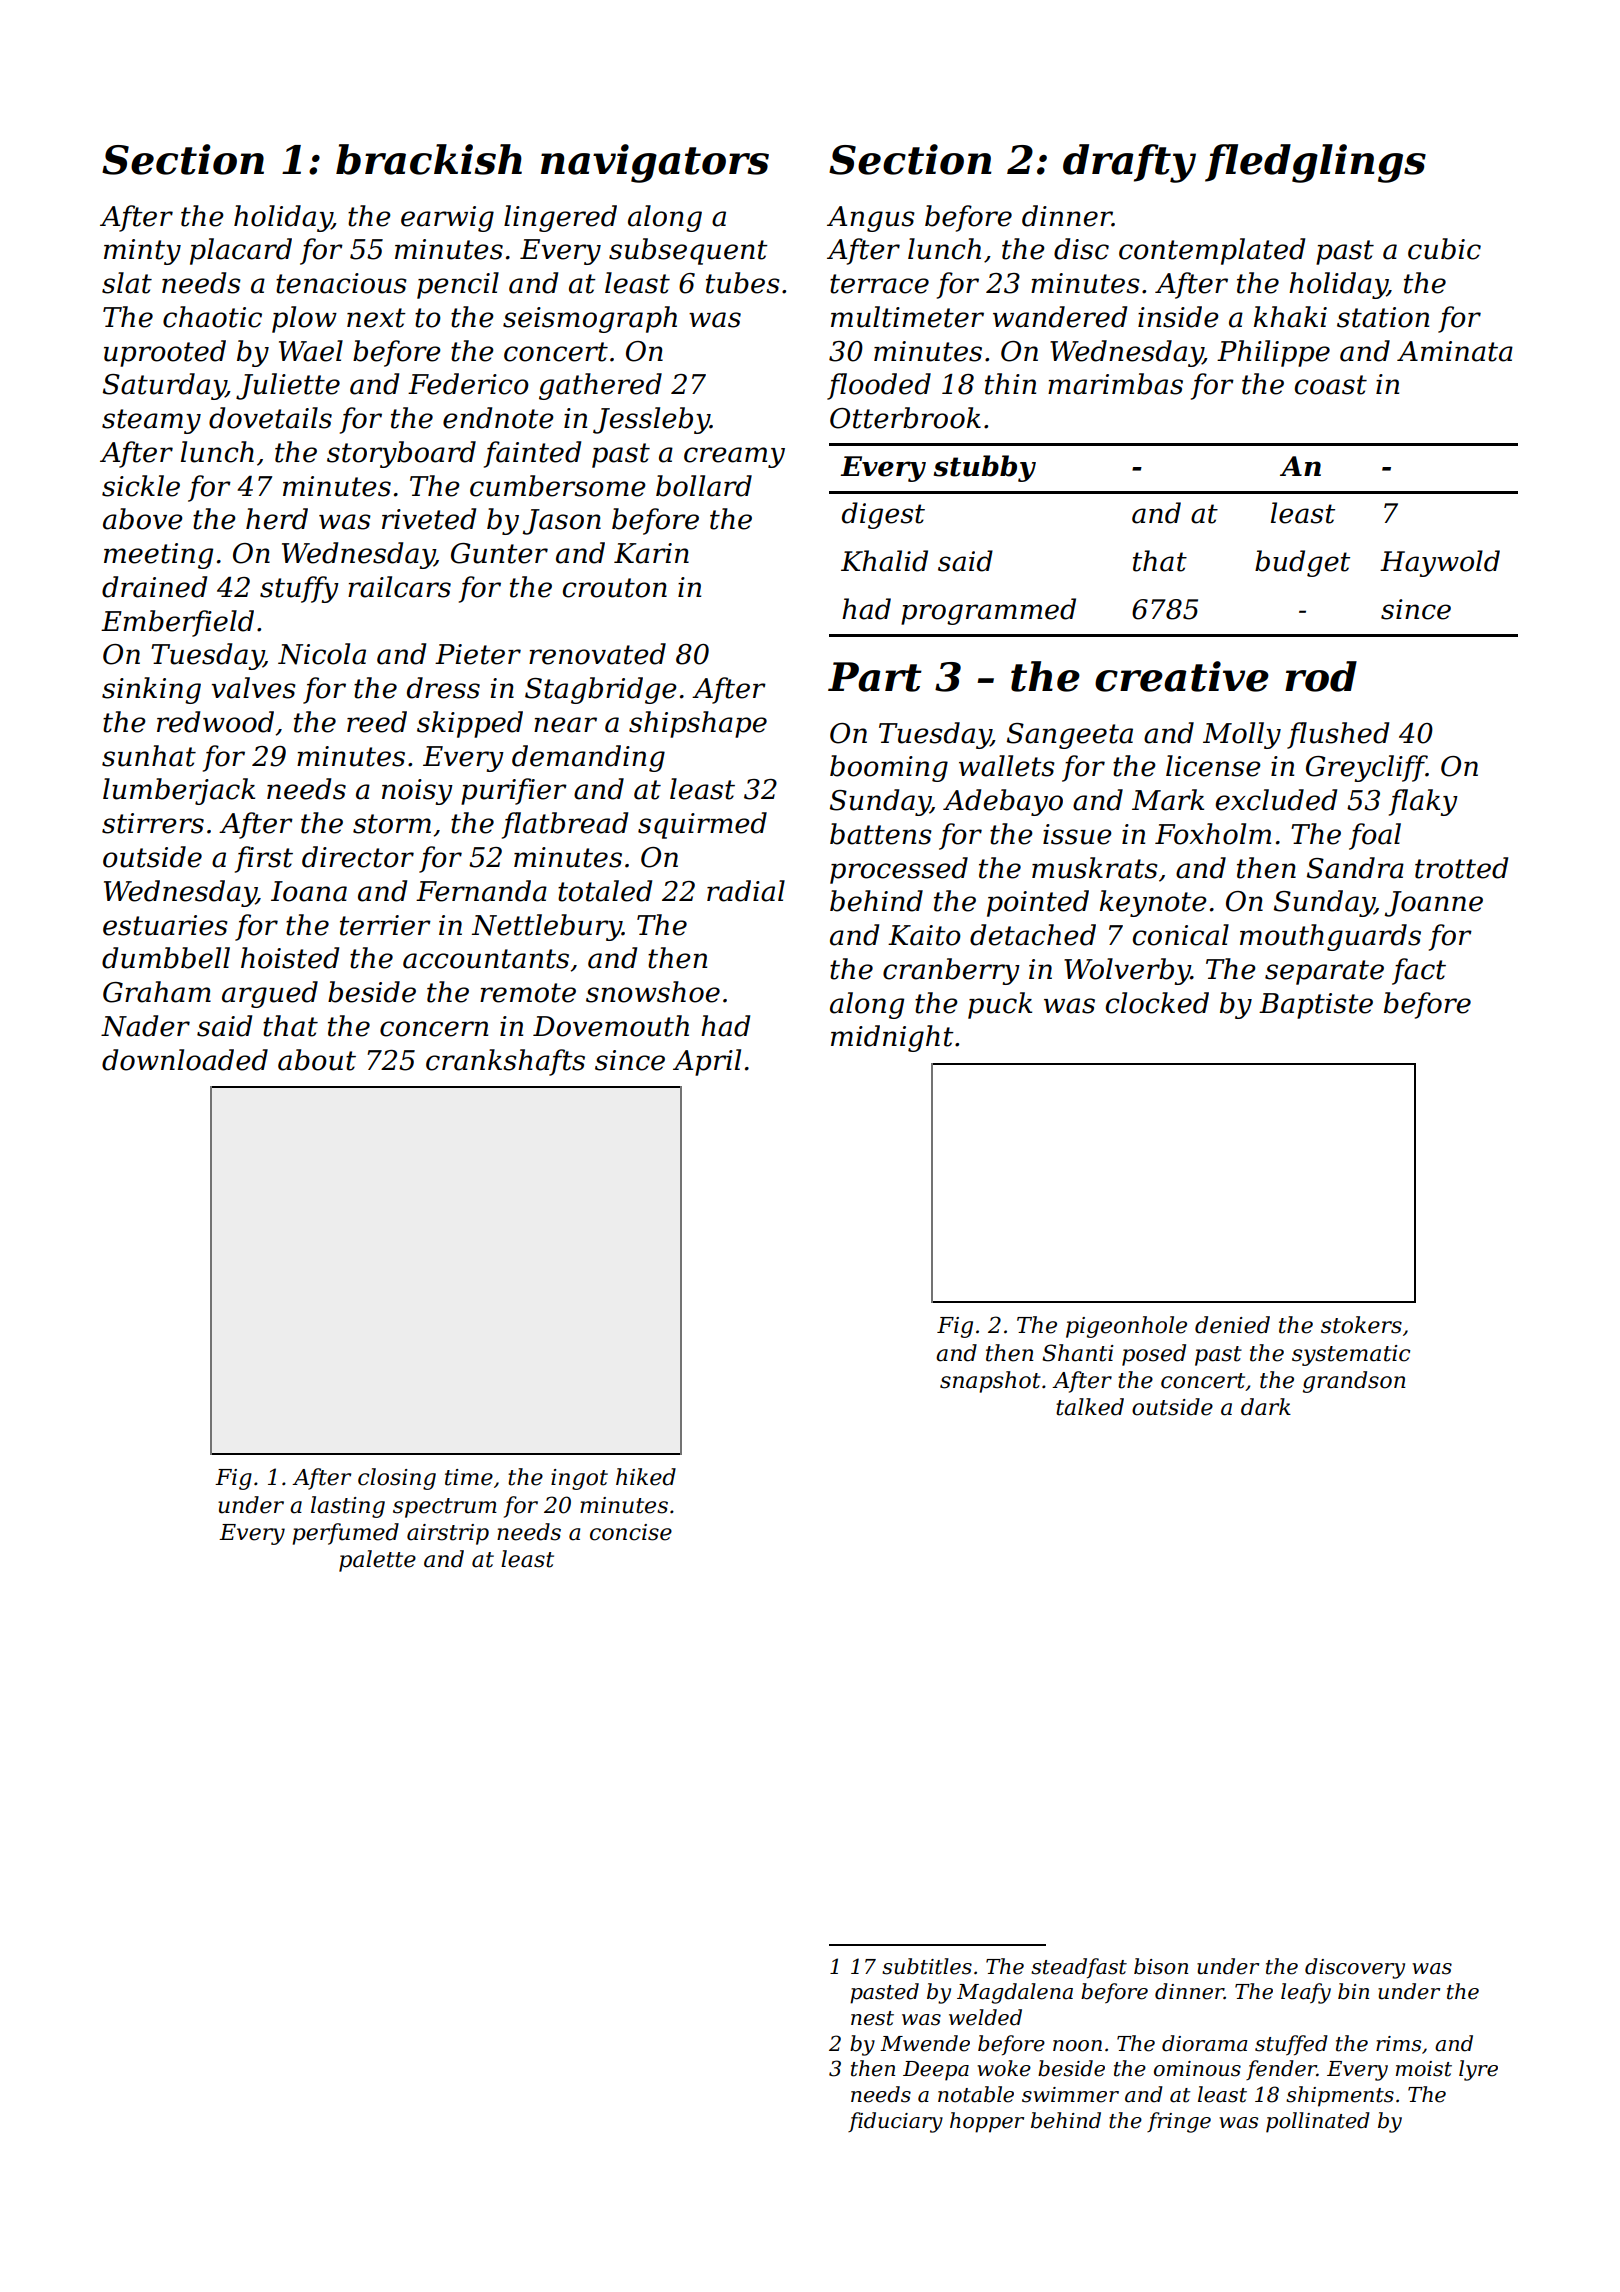 The height and width of the image is (2292, 1620). Describe the element at coordinates (990, 1382) in the image. I see `snapshot` at that location.
